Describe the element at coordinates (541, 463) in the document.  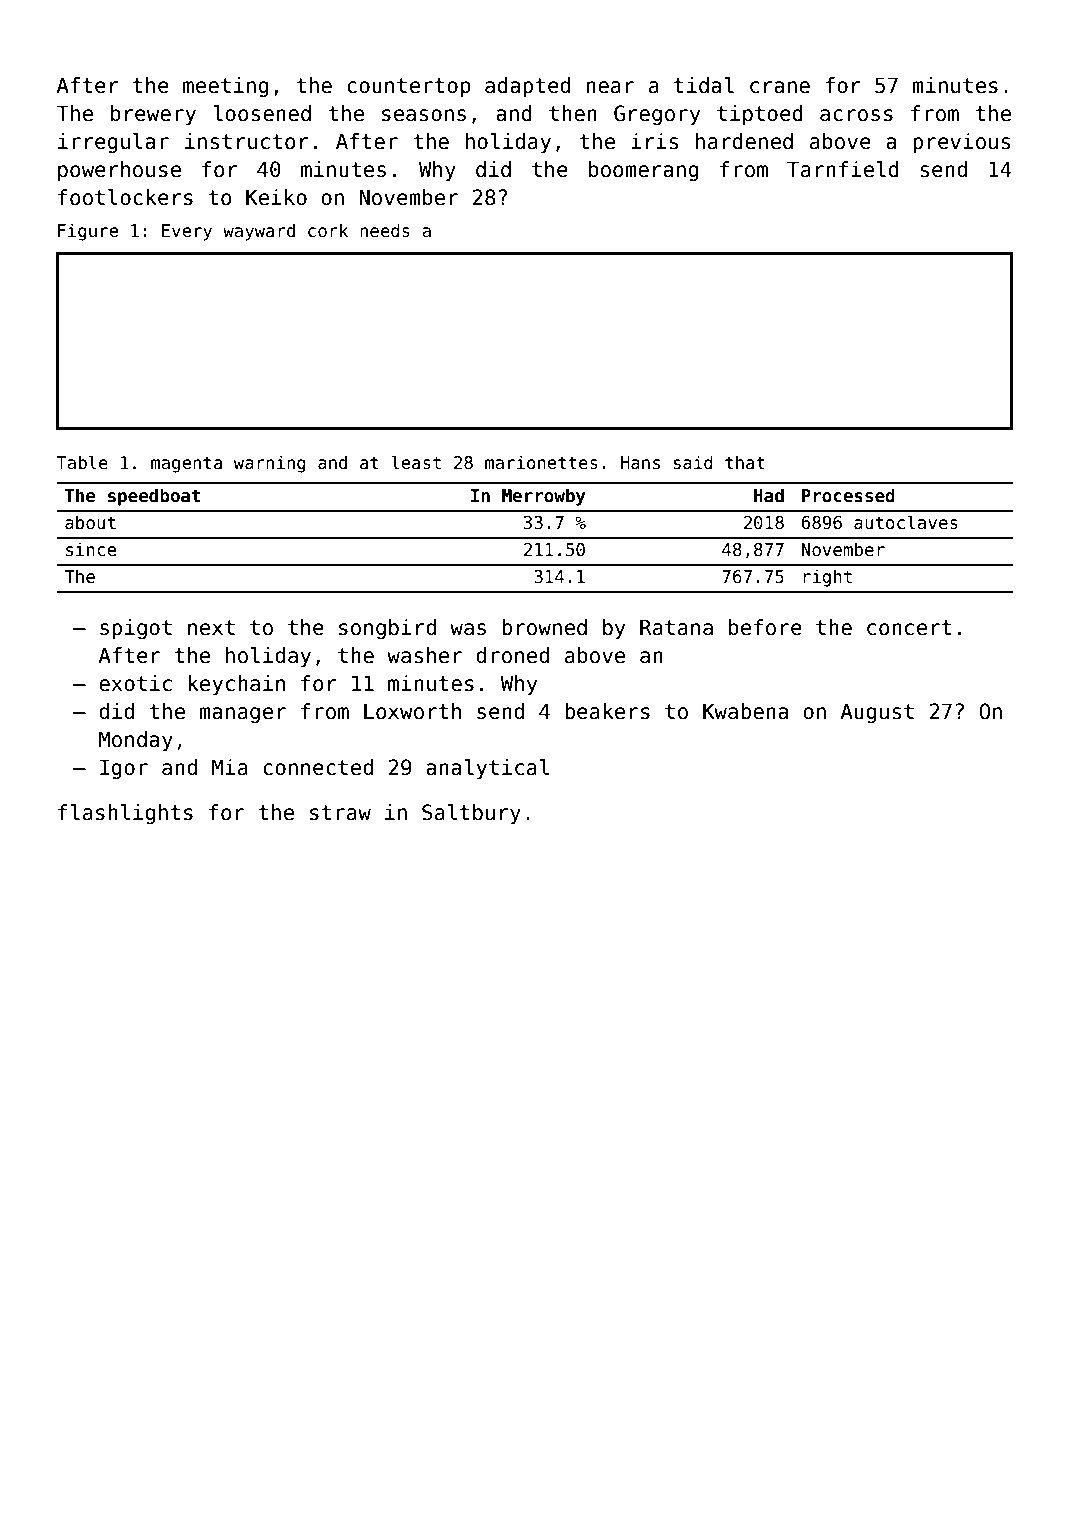
I see `marionettes` at that location.
